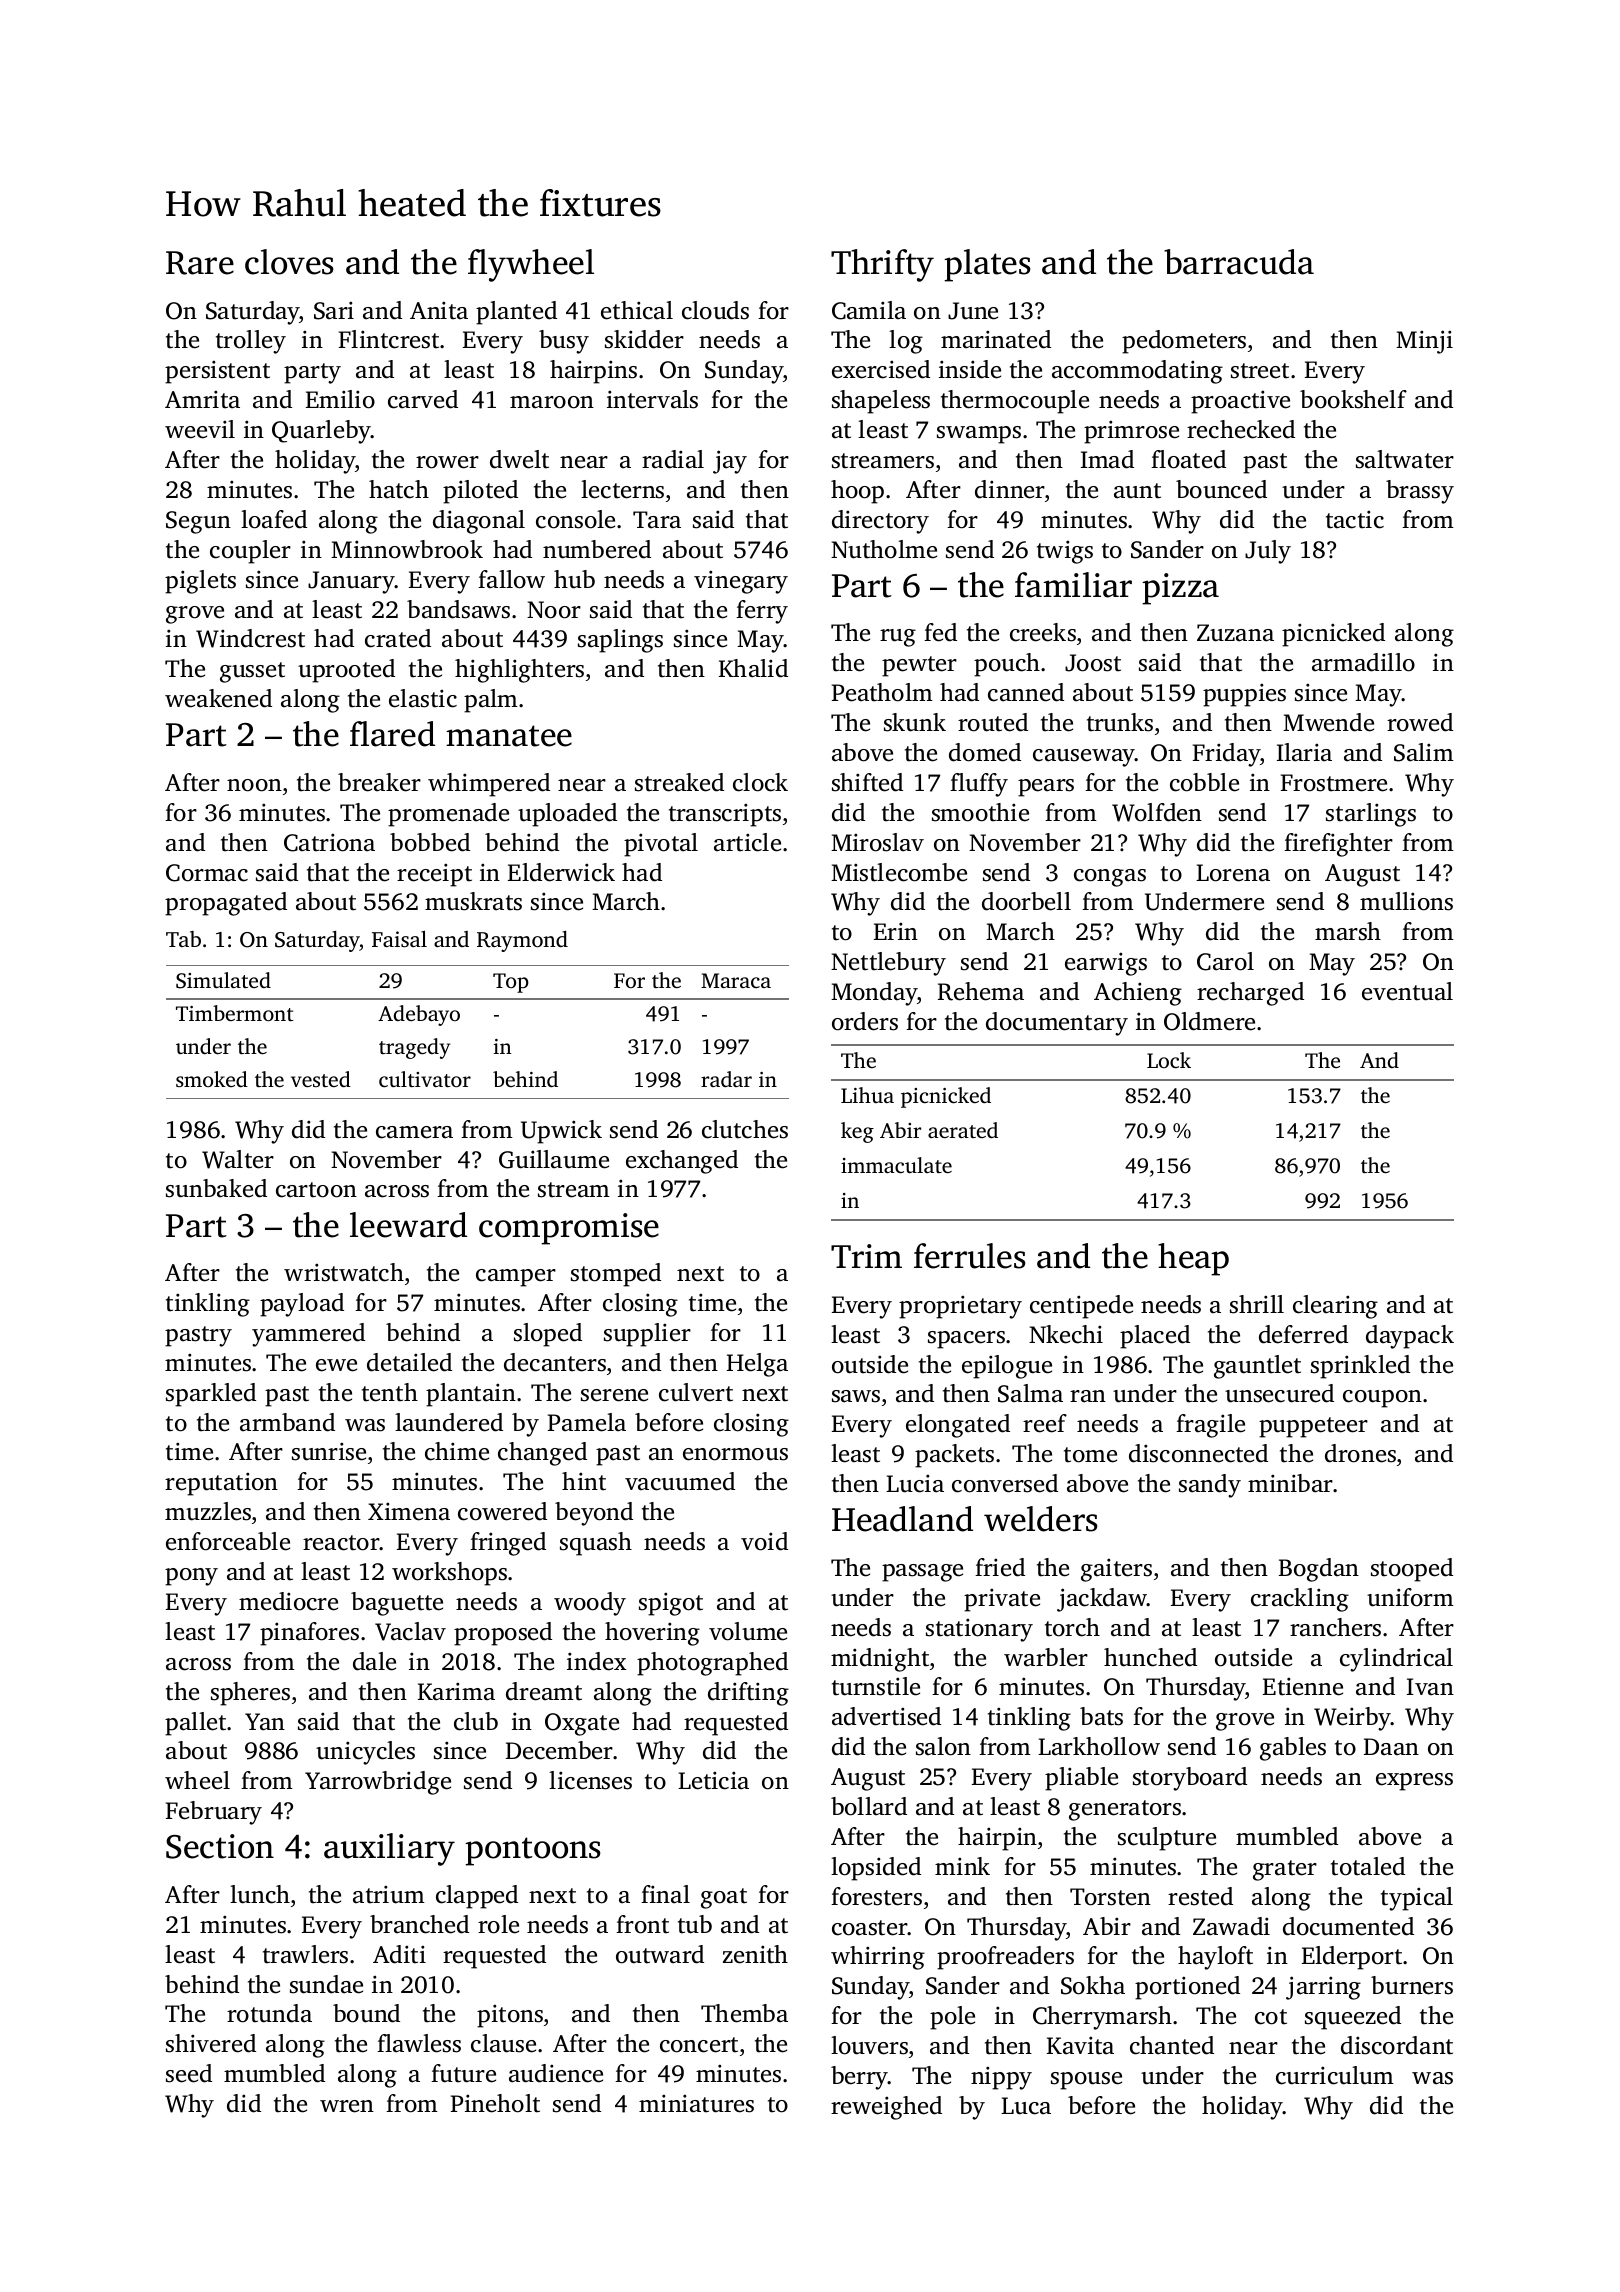 The height and width of the document is (2292, 1620). What do you see at coordinates (561, 1132) in the document?
I see `Upwick` at bounding box center [561, 1132].
